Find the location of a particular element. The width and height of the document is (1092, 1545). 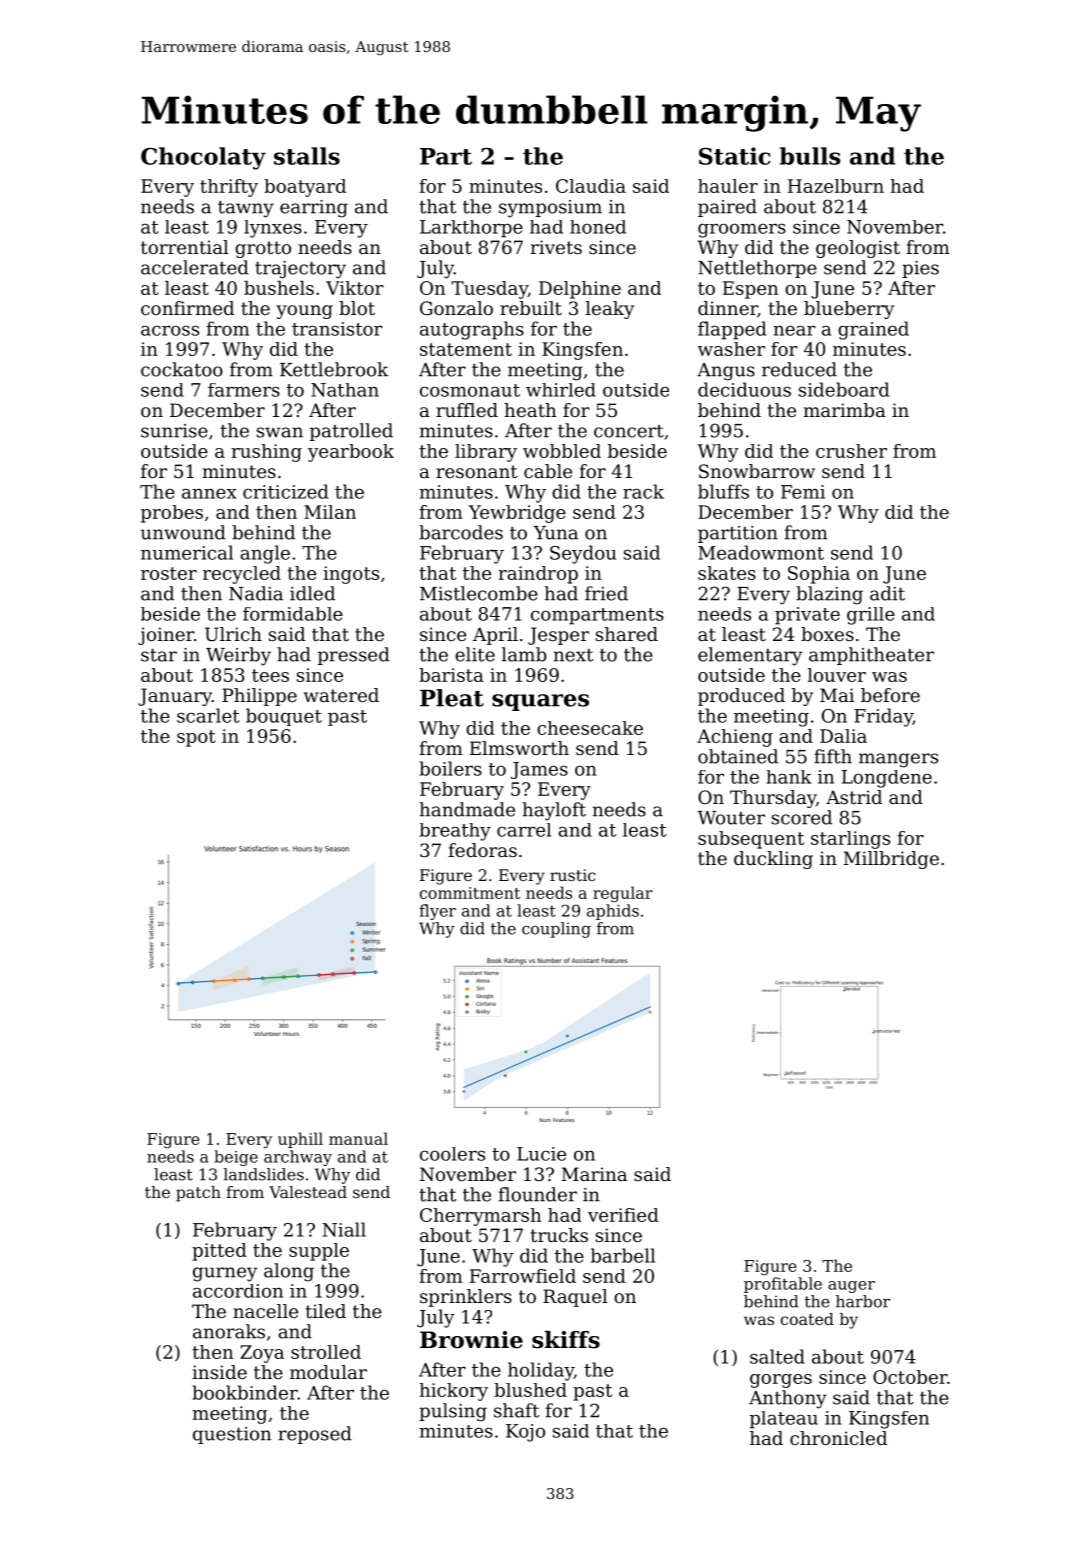

Hazelburn is located at coordinates (836, 186).
